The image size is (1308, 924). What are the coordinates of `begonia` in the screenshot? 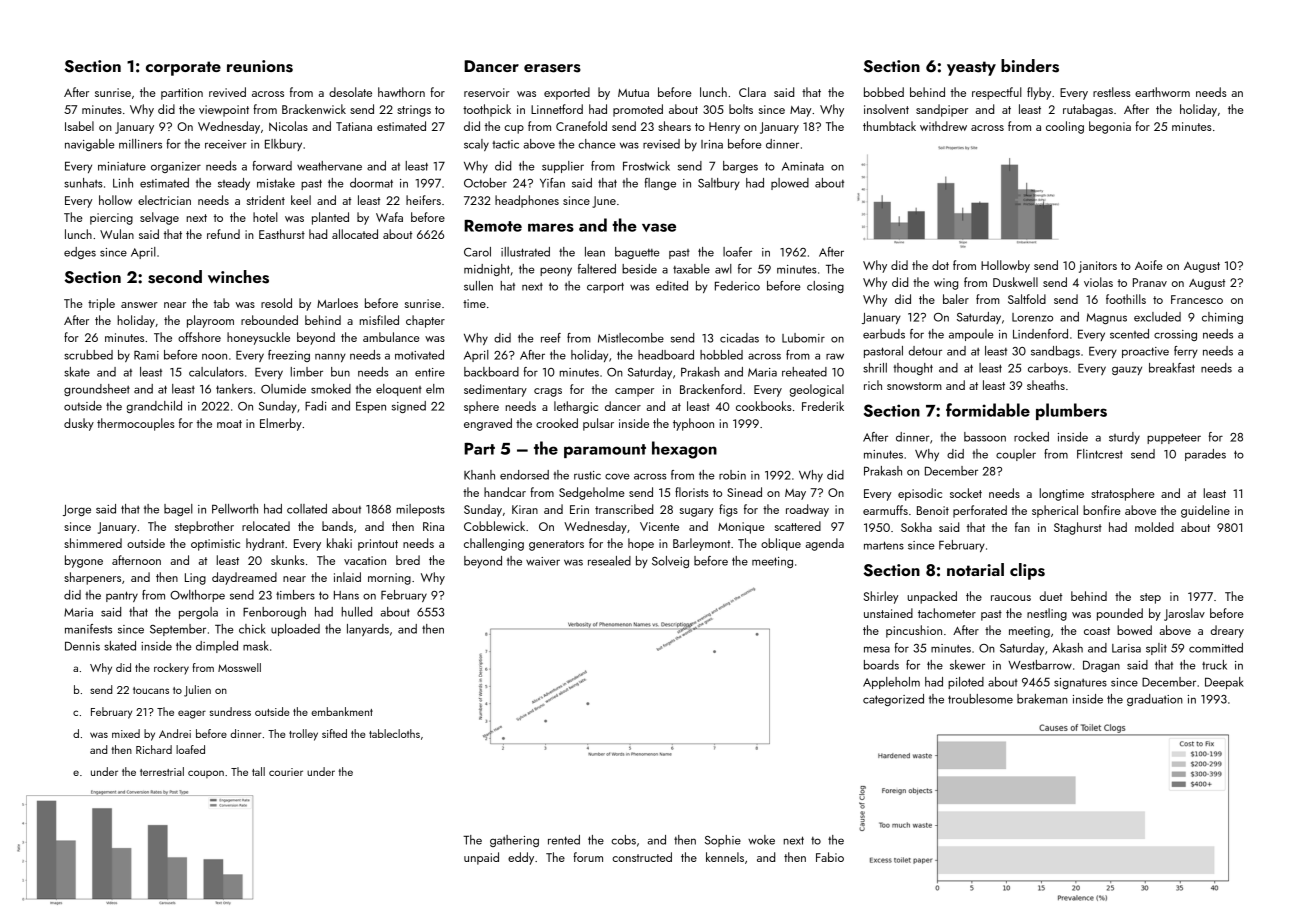 It's located at (1110, 127).
